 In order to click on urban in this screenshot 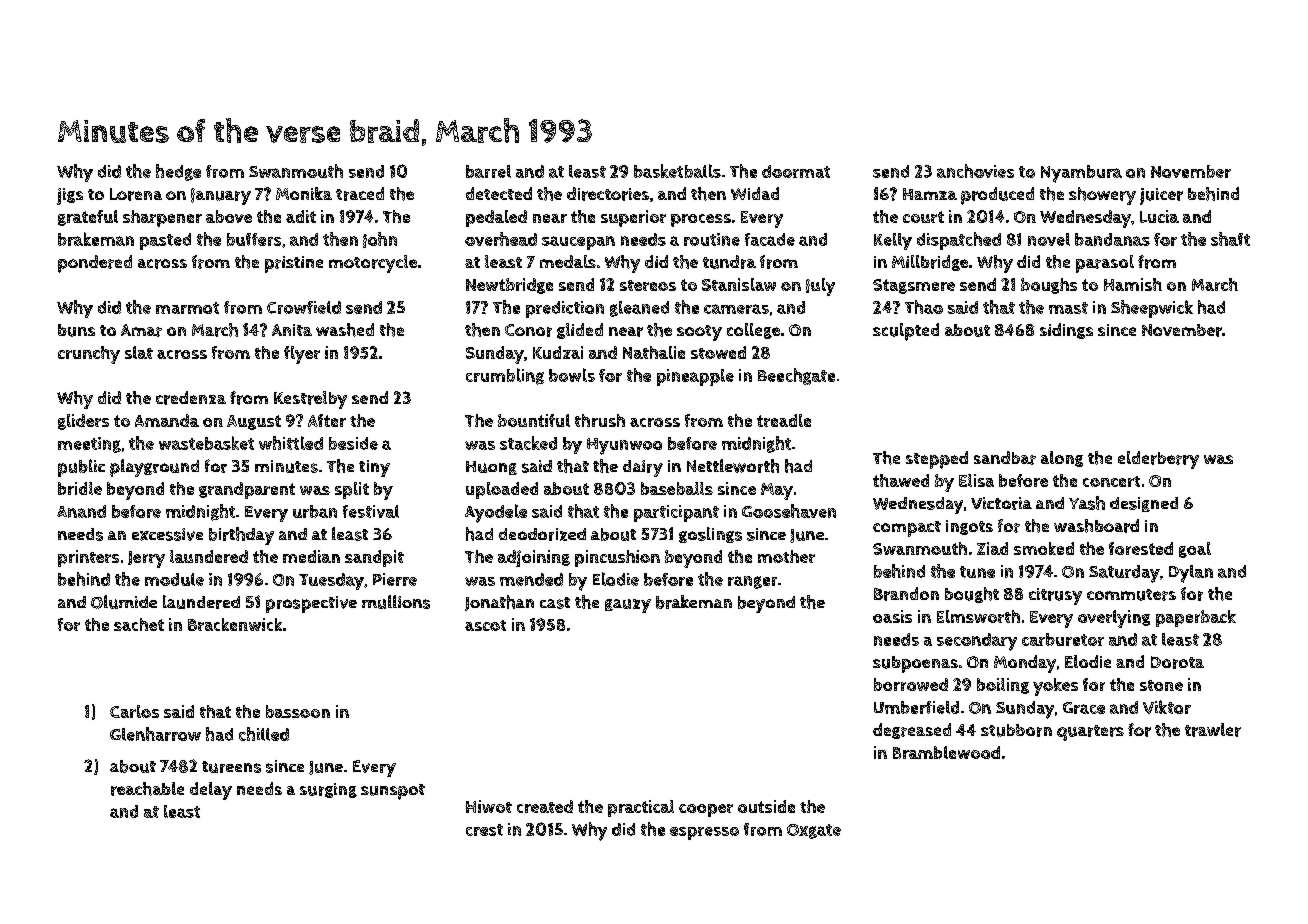, I will do `click(315, 511)`.
